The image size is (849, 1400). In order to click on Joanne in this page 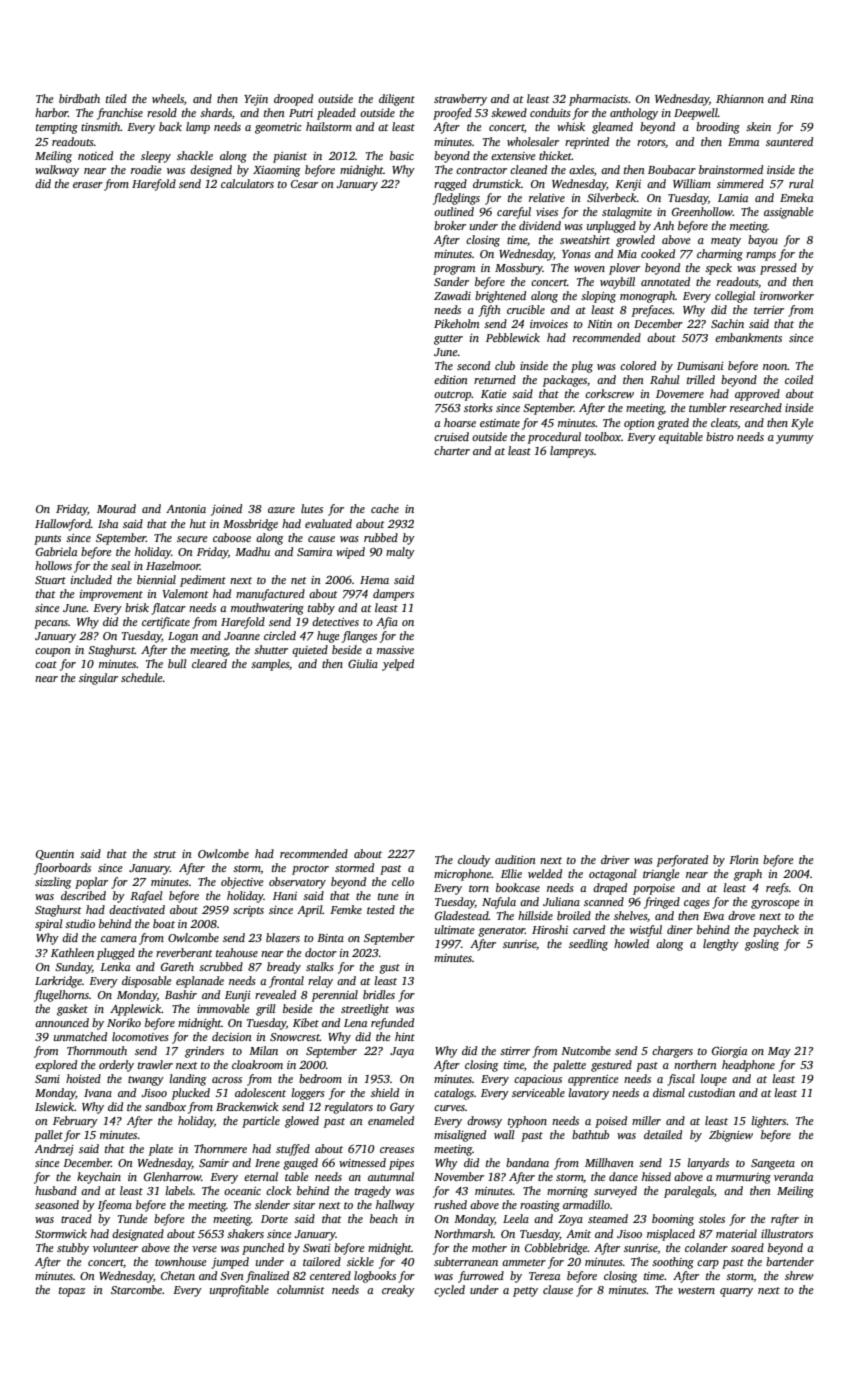, I will do `click(242, 636)`.
